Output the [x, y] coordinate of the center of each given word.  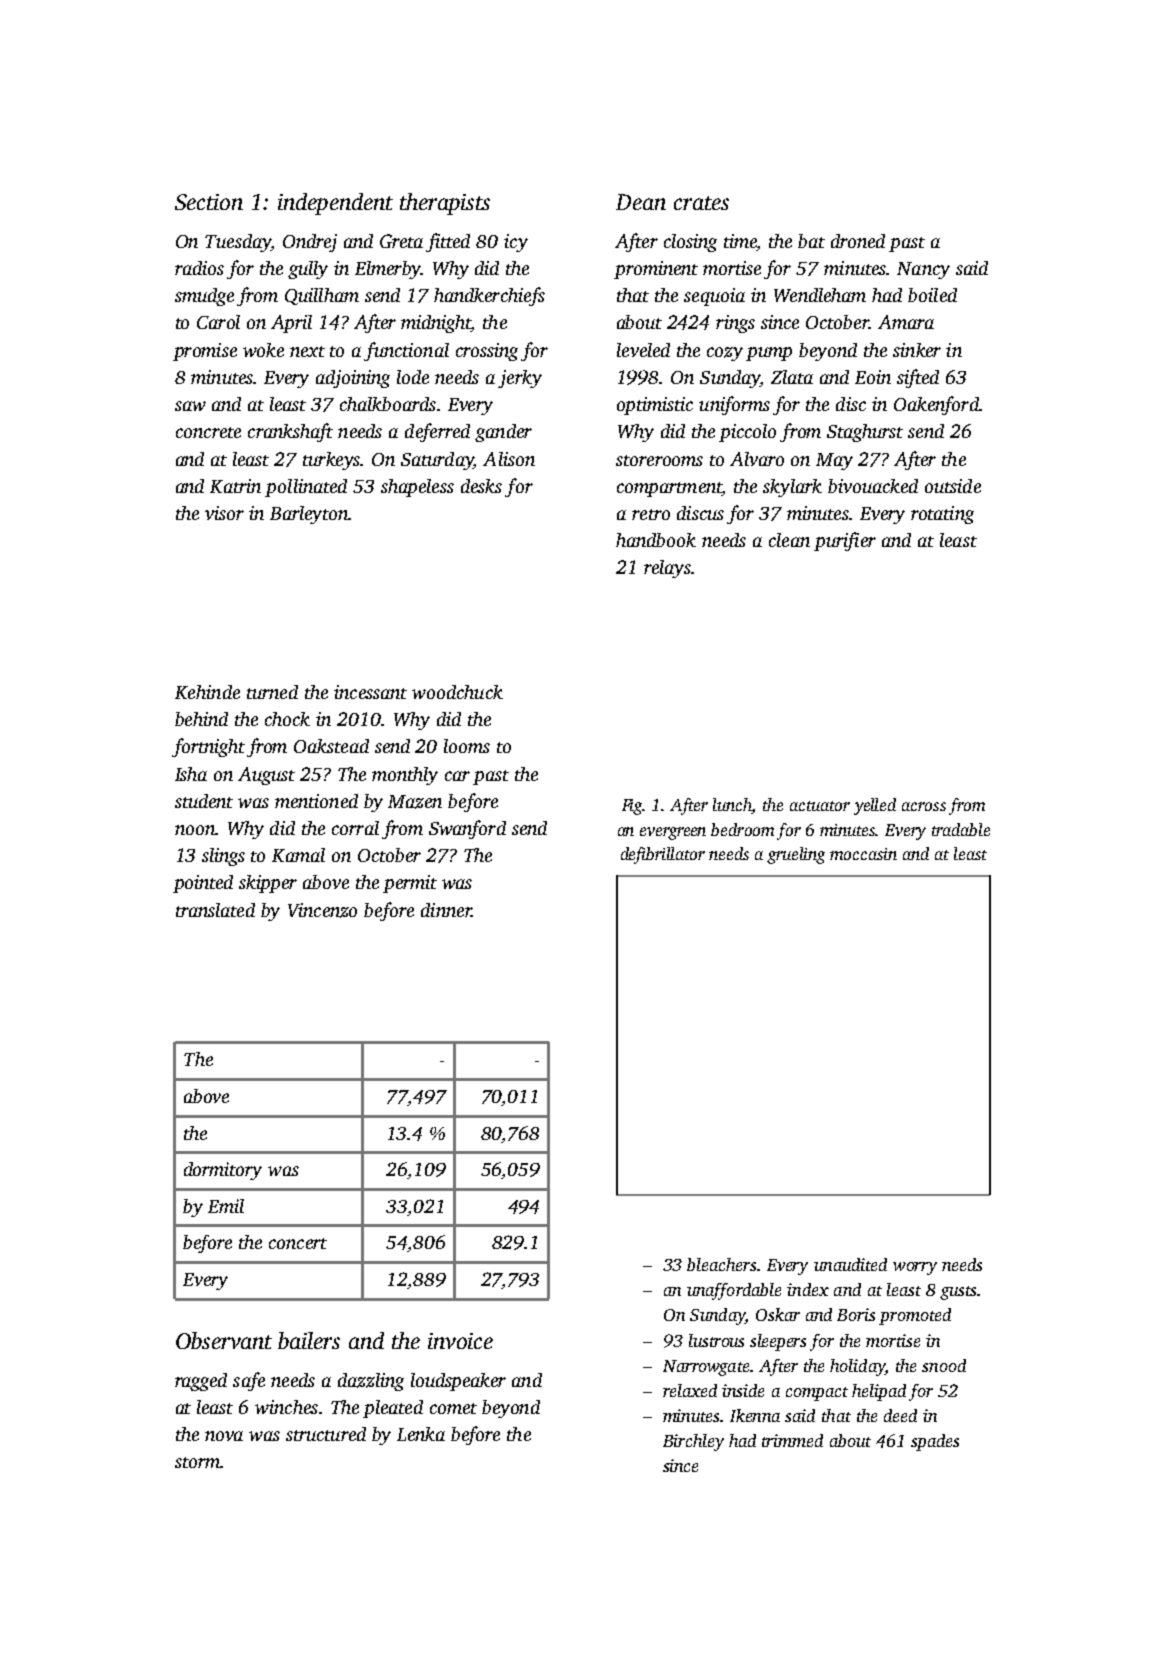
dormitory [223, 1171]
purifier [845, 541]
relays [667, 569]
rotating [942, 515]
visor [224, 513]
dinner [446, 910]
